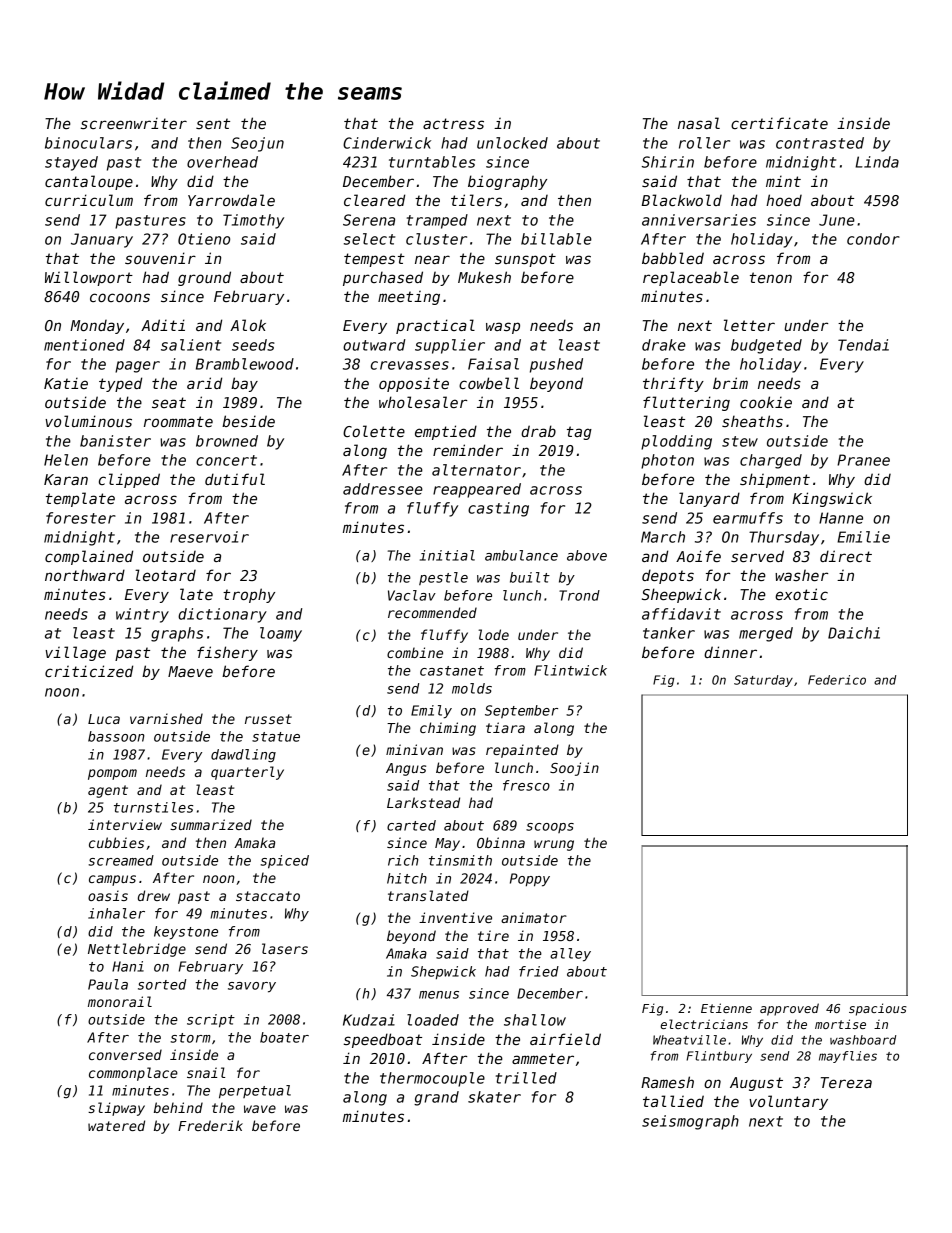 Image resolution: width=952 pixels, height=1233 pixels. What do you see at coordinates (493, 634) in the document?
I see `lode` at bounding box center [493, 634].
